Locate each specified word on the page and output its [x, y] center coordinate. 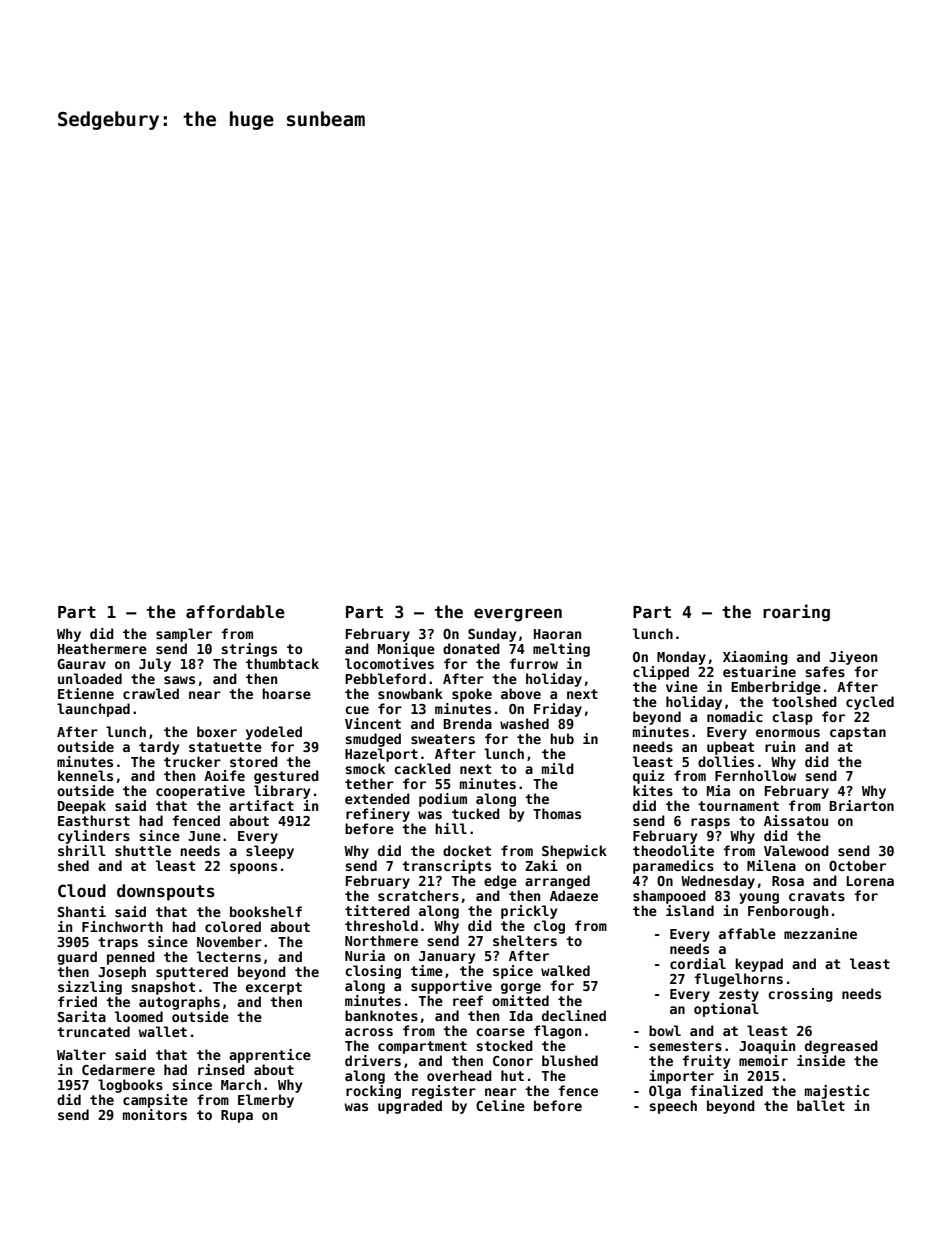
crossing [800, 995]
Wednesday [718, 882]
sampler [184, 635]
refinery [378, 815]
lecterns [229, 956]
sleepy [270, 852]
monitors [155, 1114]
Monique [406, 650]
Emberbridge [776, 688]
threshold [381, 925]
